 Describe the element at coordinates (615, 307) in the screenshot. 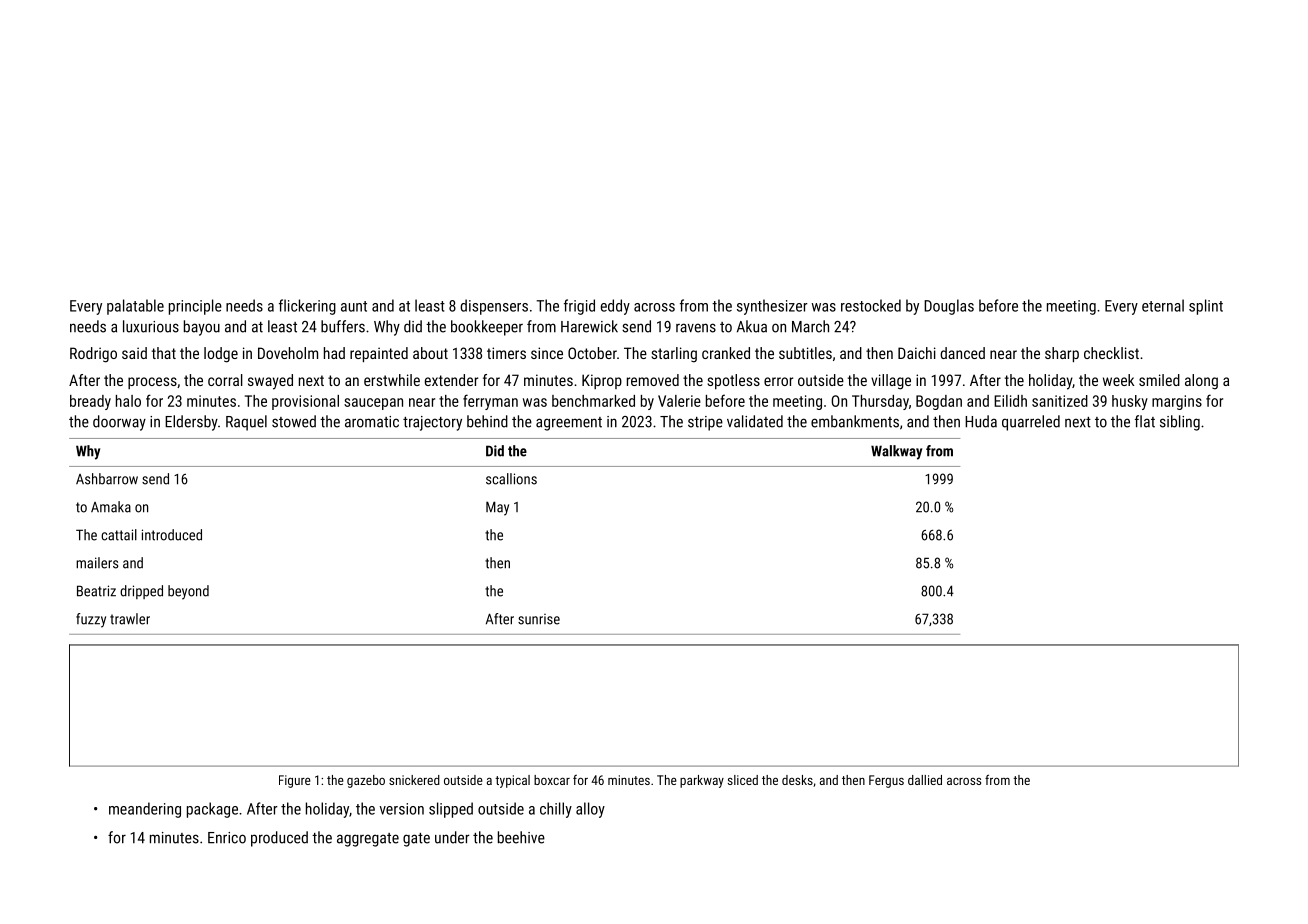

I see `eddy` at that location.
